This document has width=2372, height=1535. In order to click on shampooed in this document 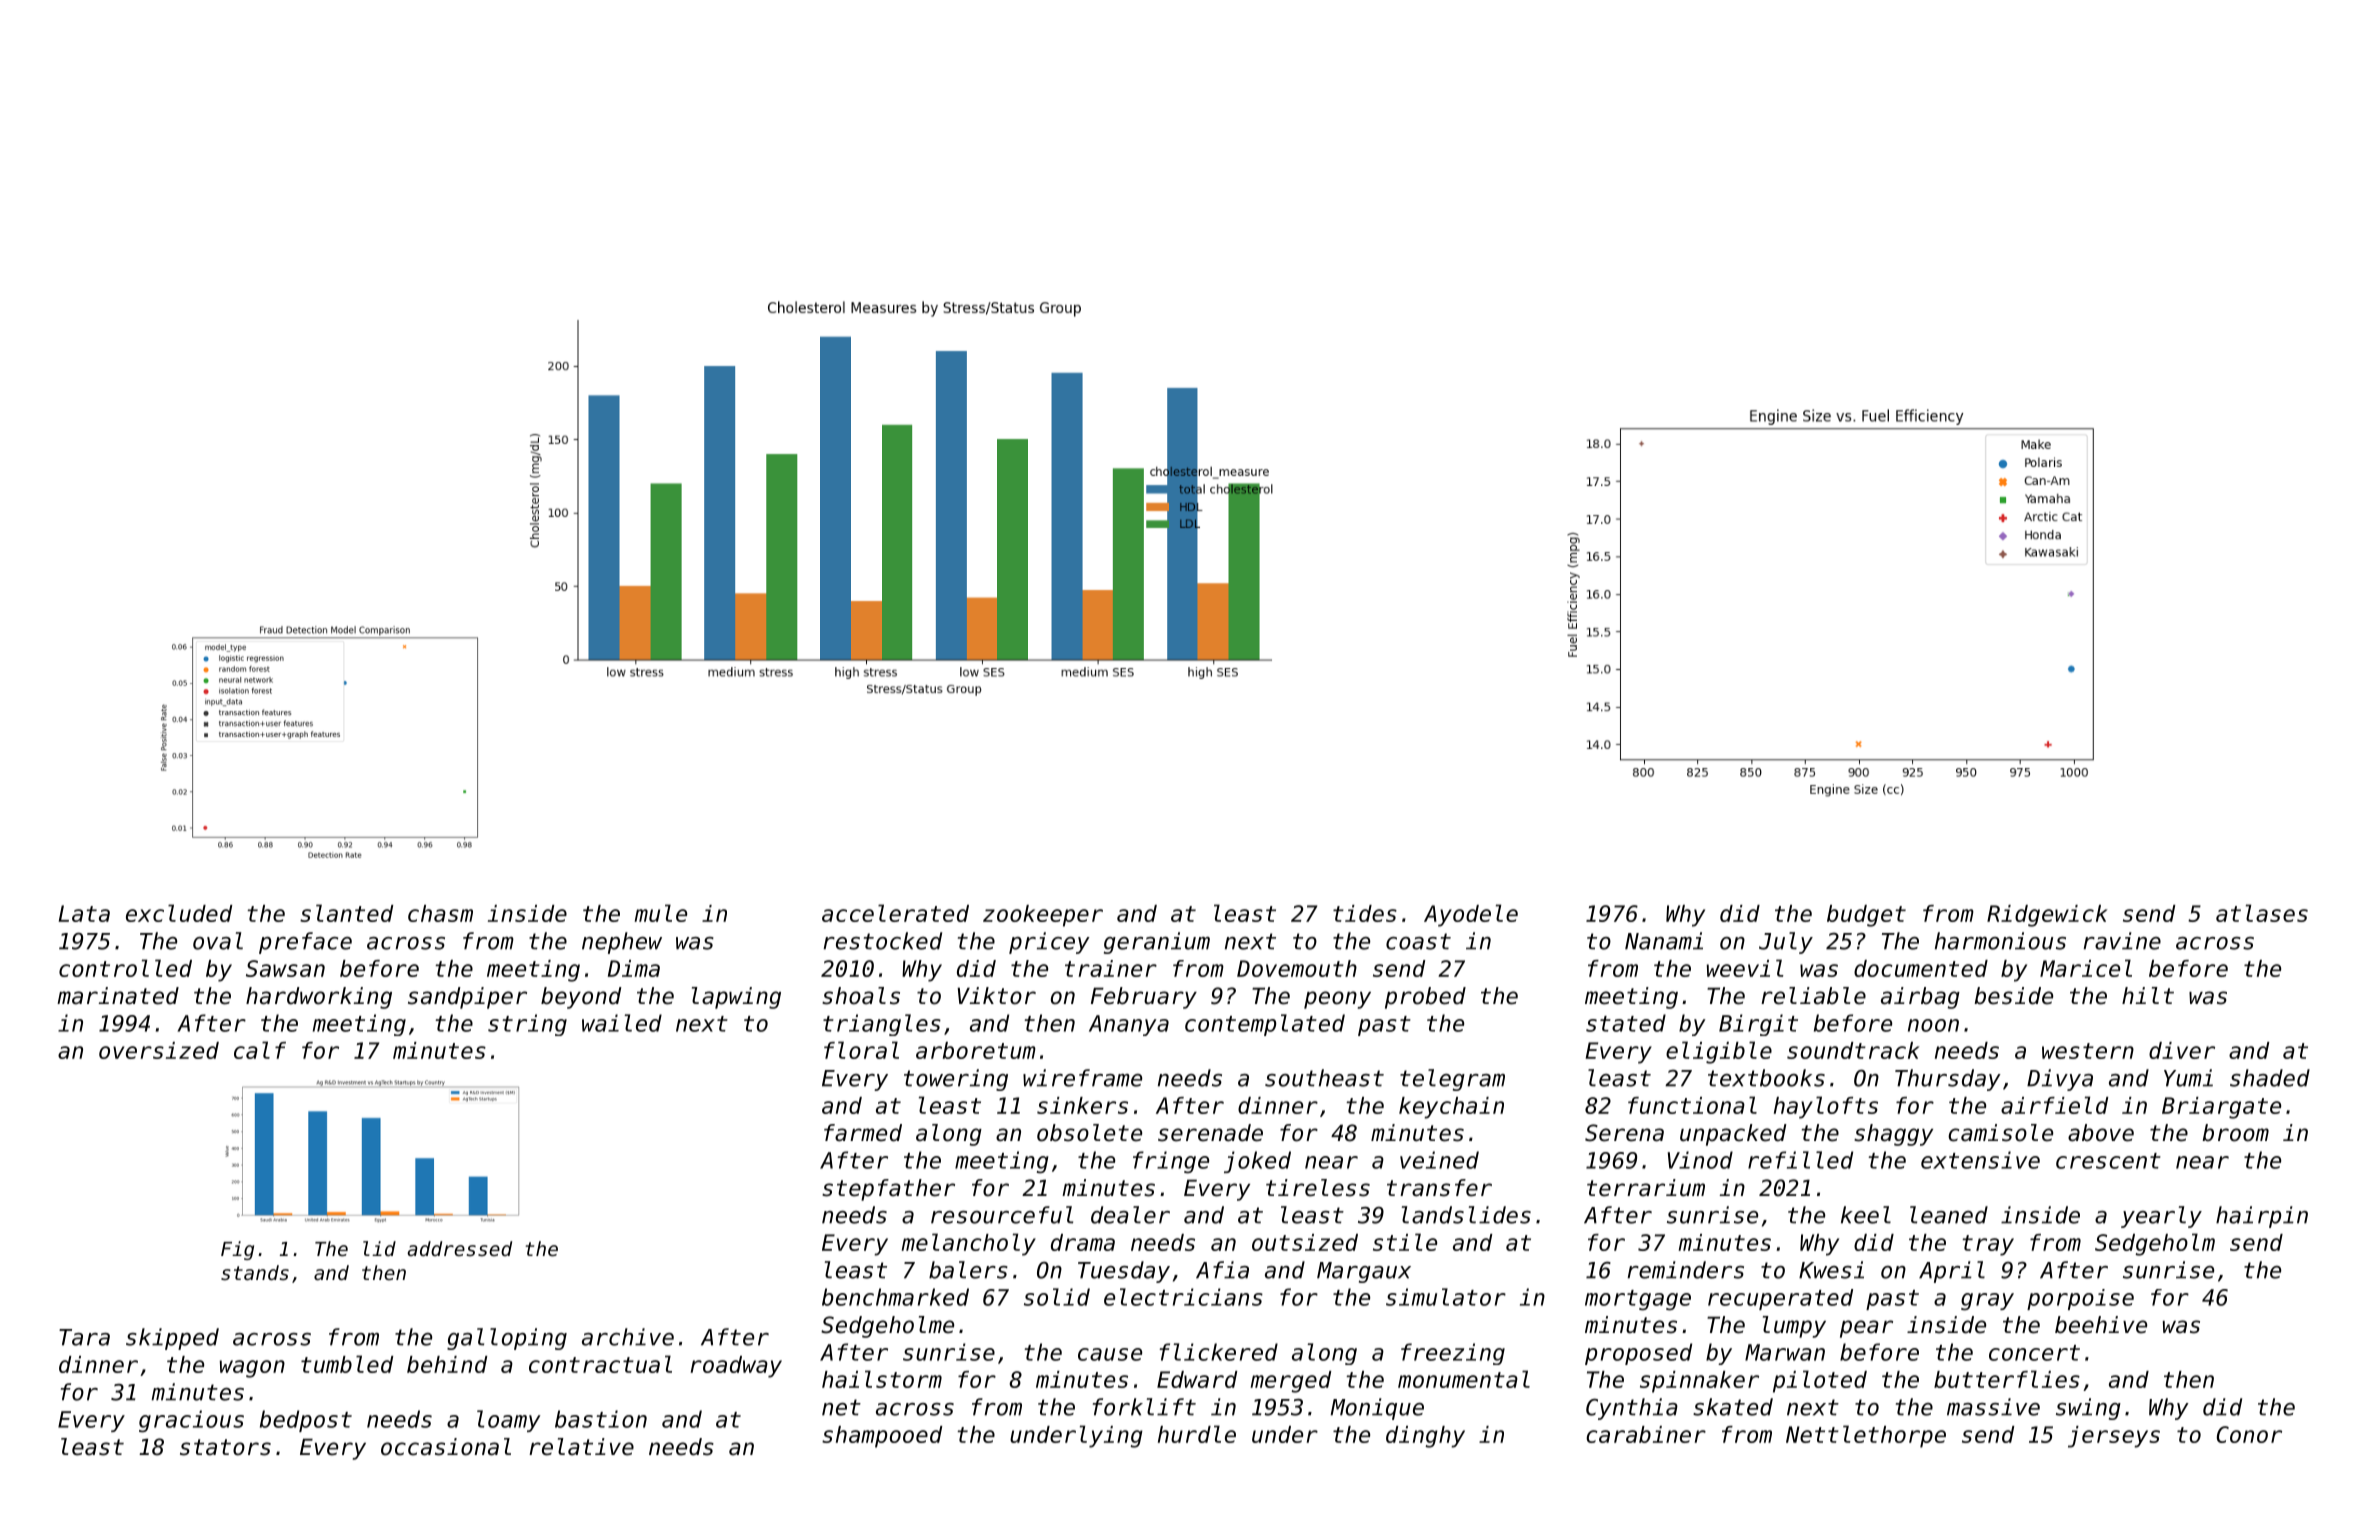, I will do `click(882, 1437)`.
